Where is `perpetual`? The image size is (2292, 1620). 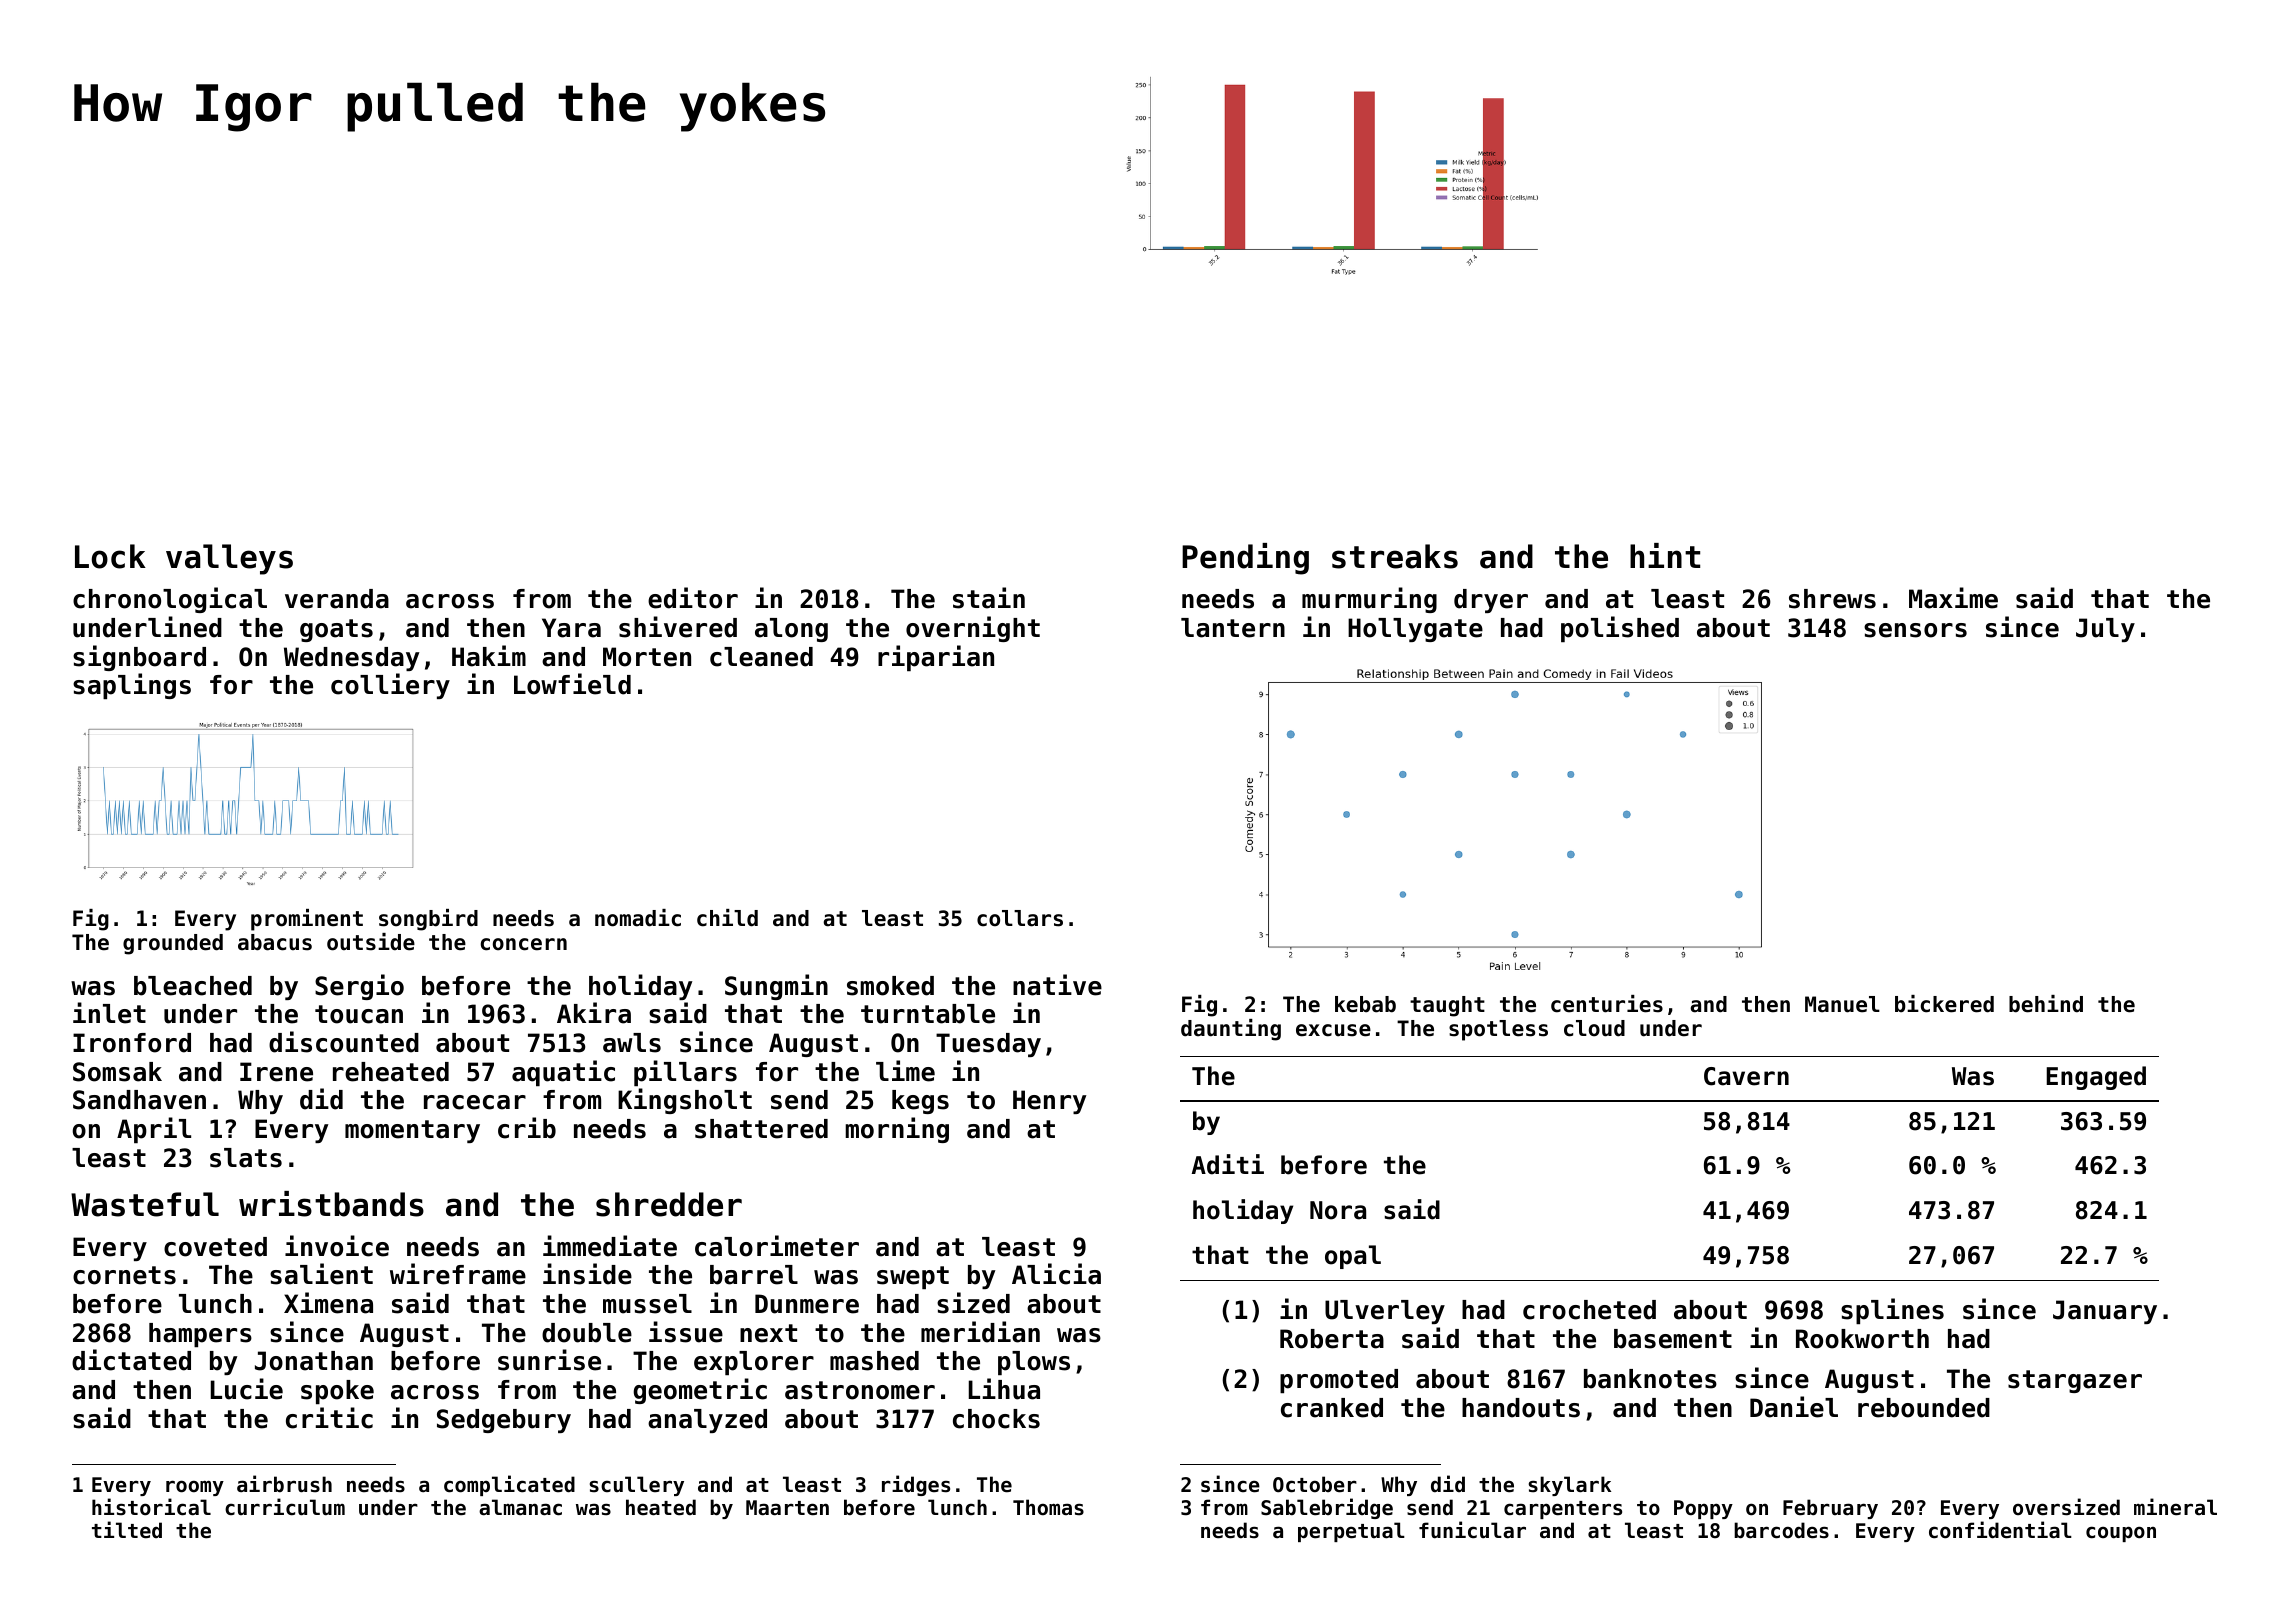
perpetual is located at coordinates (1351, 1532).
